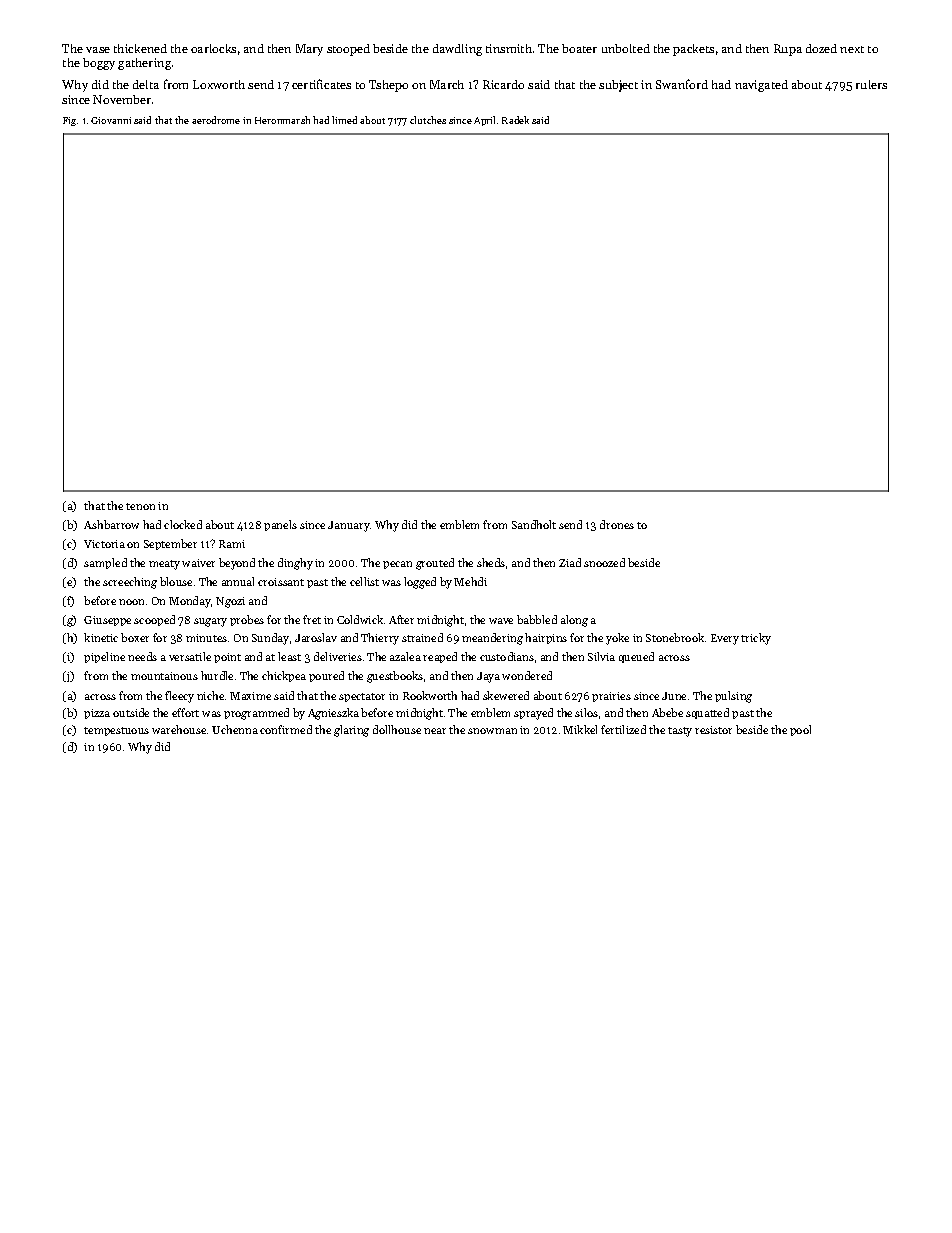 The height and width of the screenshot is (1233, 952). Describe the element at coordinates (140, 506) in the screenshot. I see `tenon` at that location.
